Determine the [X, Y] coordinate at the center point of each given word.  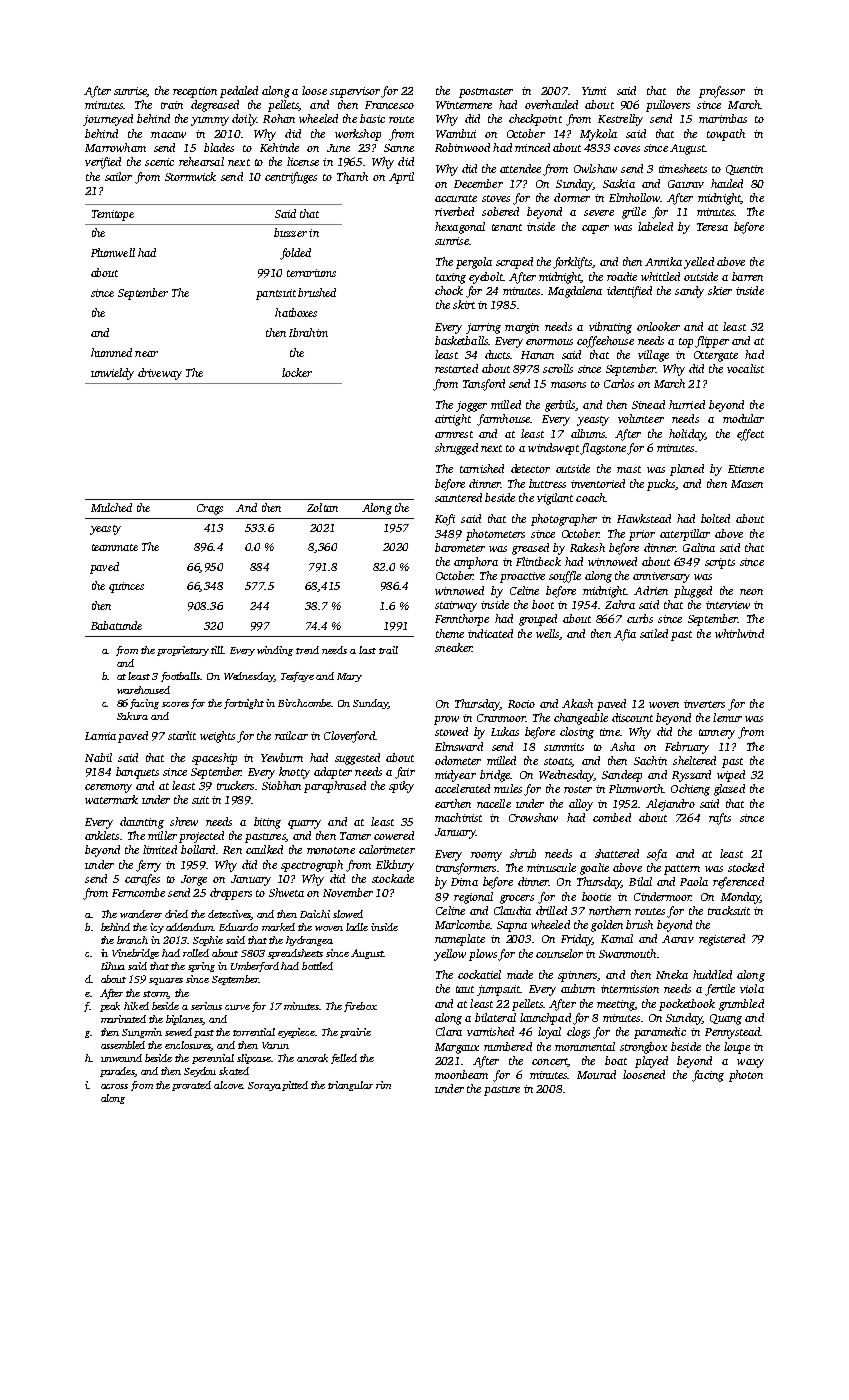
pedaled [239, 92]
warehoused [143, 690]
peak [110, 1007]
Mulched [111, 507]
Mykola [598, 135]
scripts [720, 563]
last [367, 650]
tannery [717, 734]
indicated [490, 633]
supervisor [355, 92]
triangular [350, 1086]
